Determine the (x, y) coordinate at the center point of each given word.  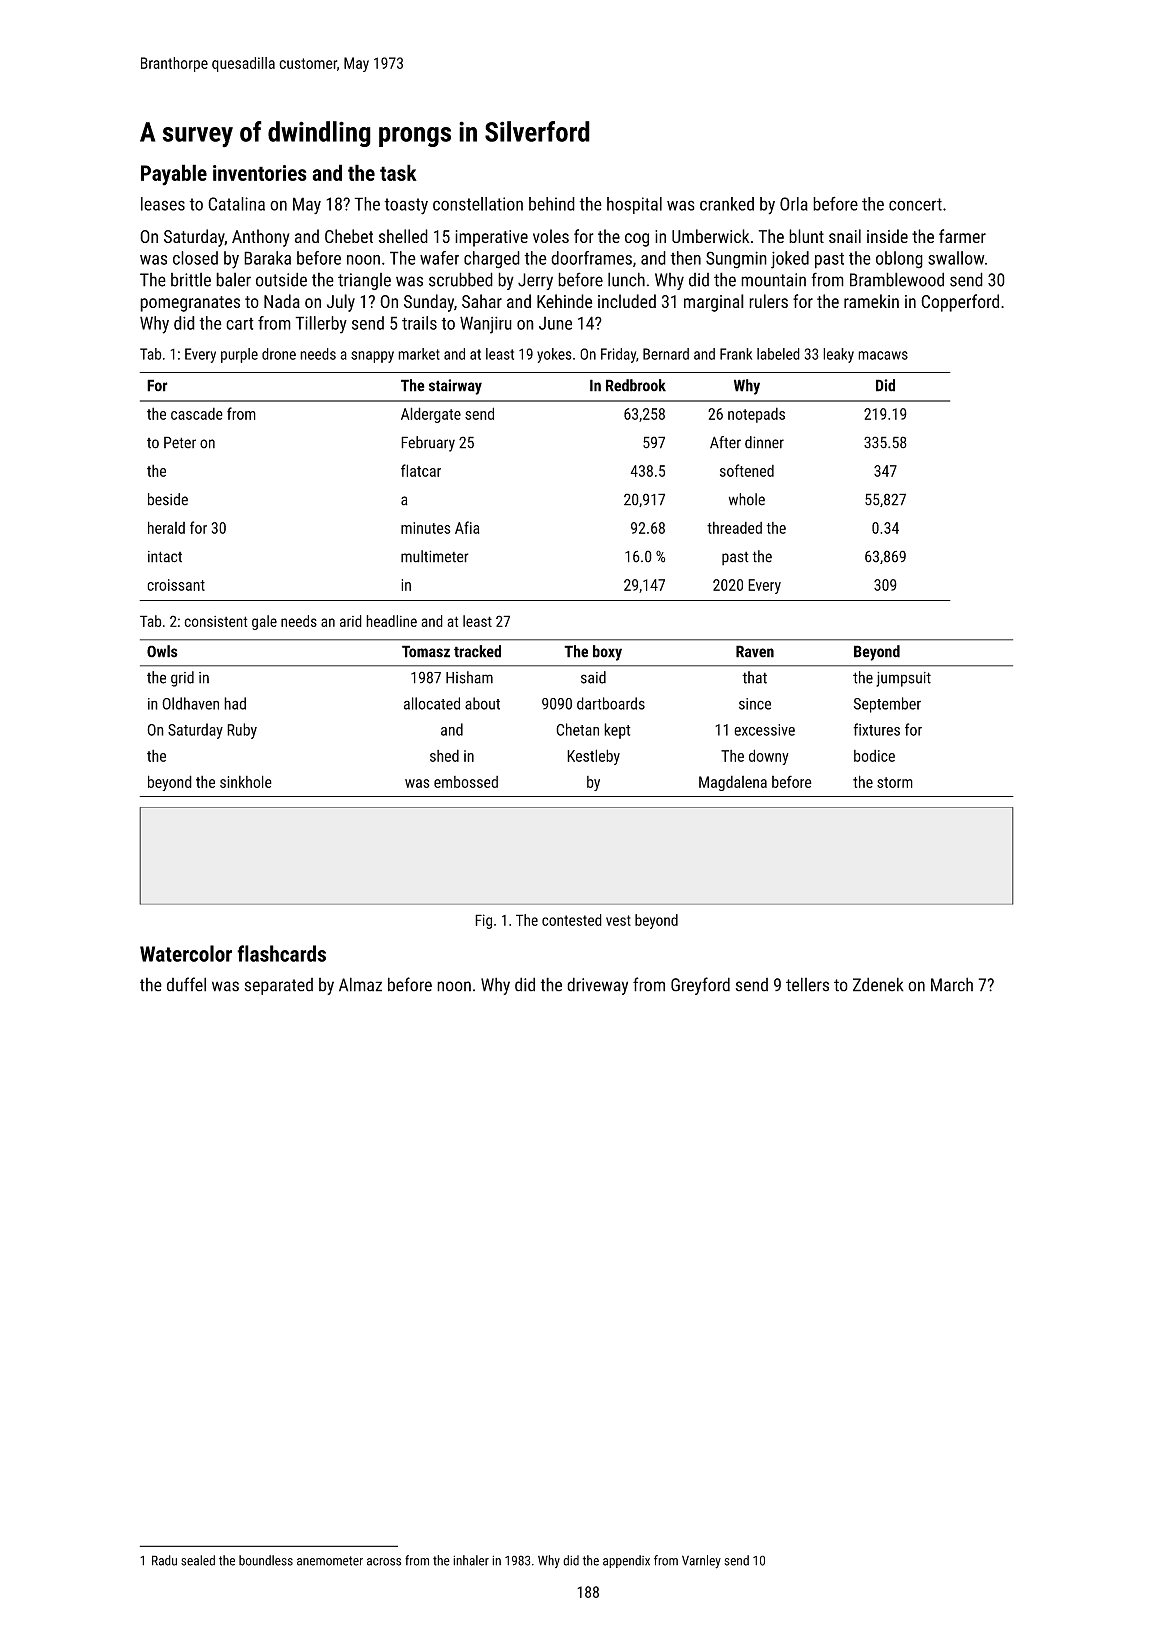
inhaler (471, 1560)
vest (618, 920)
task (398, 172)
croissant (176, 585)
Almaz (360, 984)
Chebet (349, 236)
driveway (597, 986)
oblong (899, 260)
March (952, 984)
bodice (874, 755)
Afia (467, 527)
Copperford (960, 303)
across (384, 1562)
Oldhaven (190, 703)
